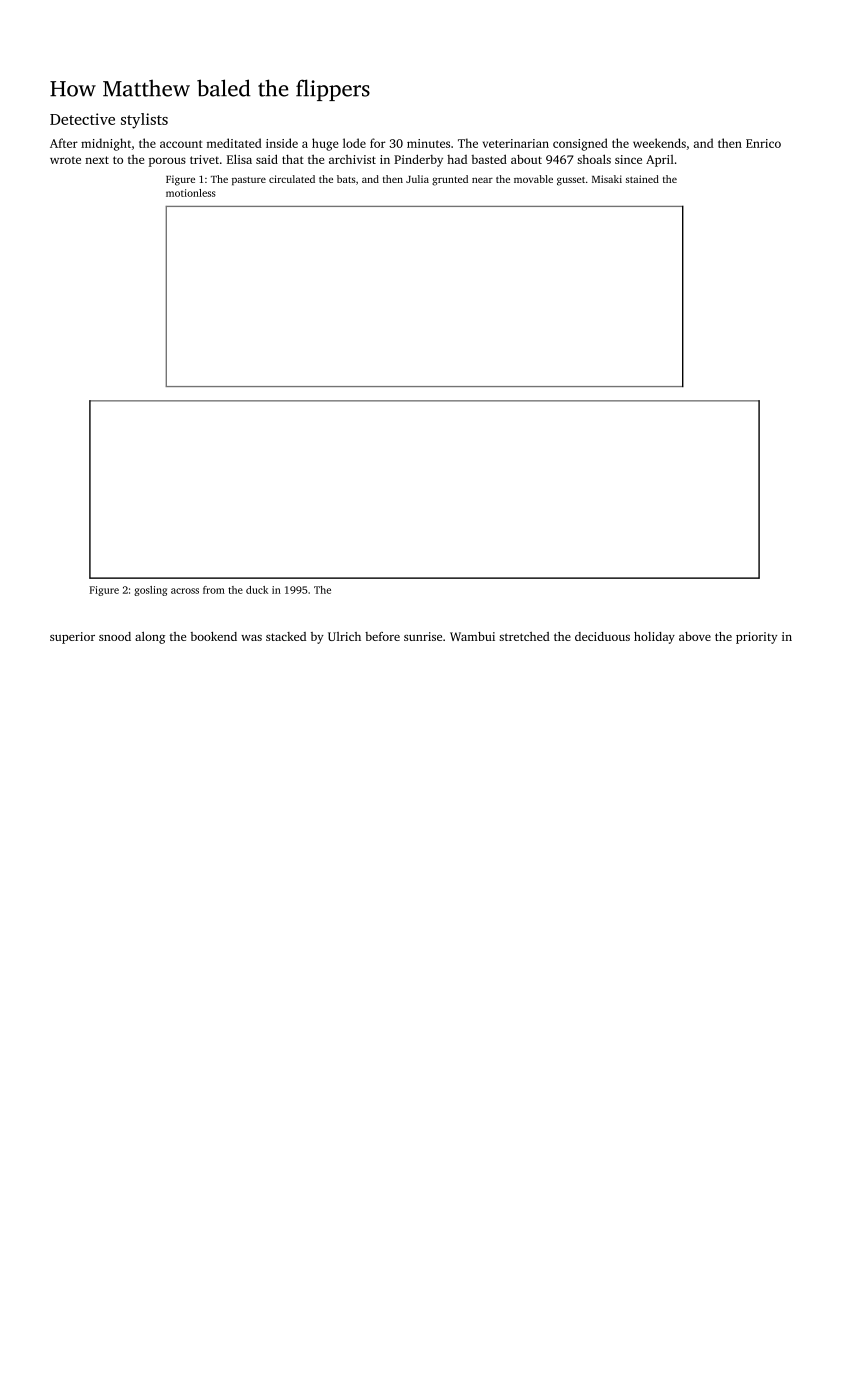 The image size is (849, 1400). Describe the element at coordinates (642, 179) in the screenshot. I see `stained` at that location.
